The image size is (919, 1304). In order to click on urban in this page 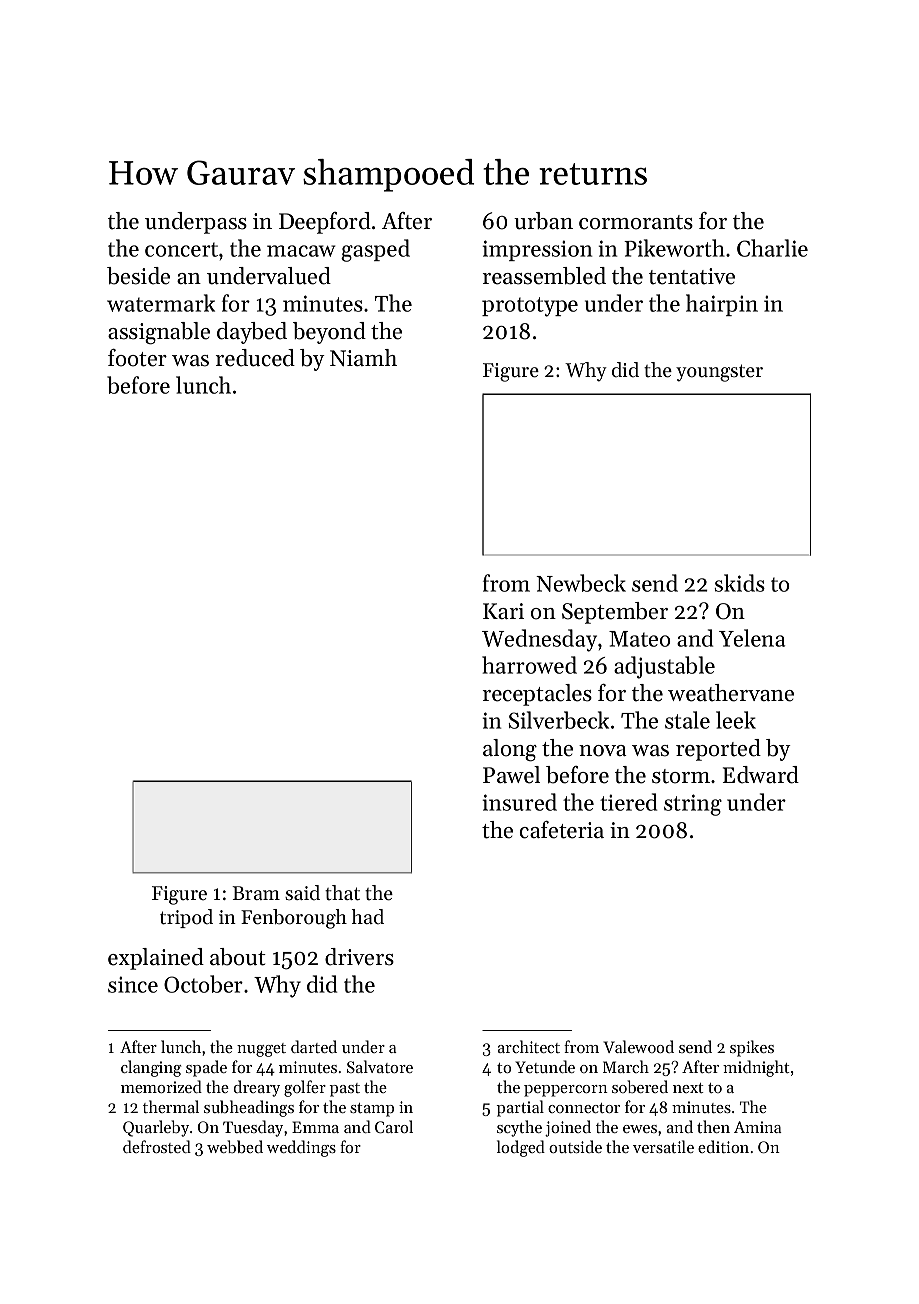, I will do `click(543, 221)`.
